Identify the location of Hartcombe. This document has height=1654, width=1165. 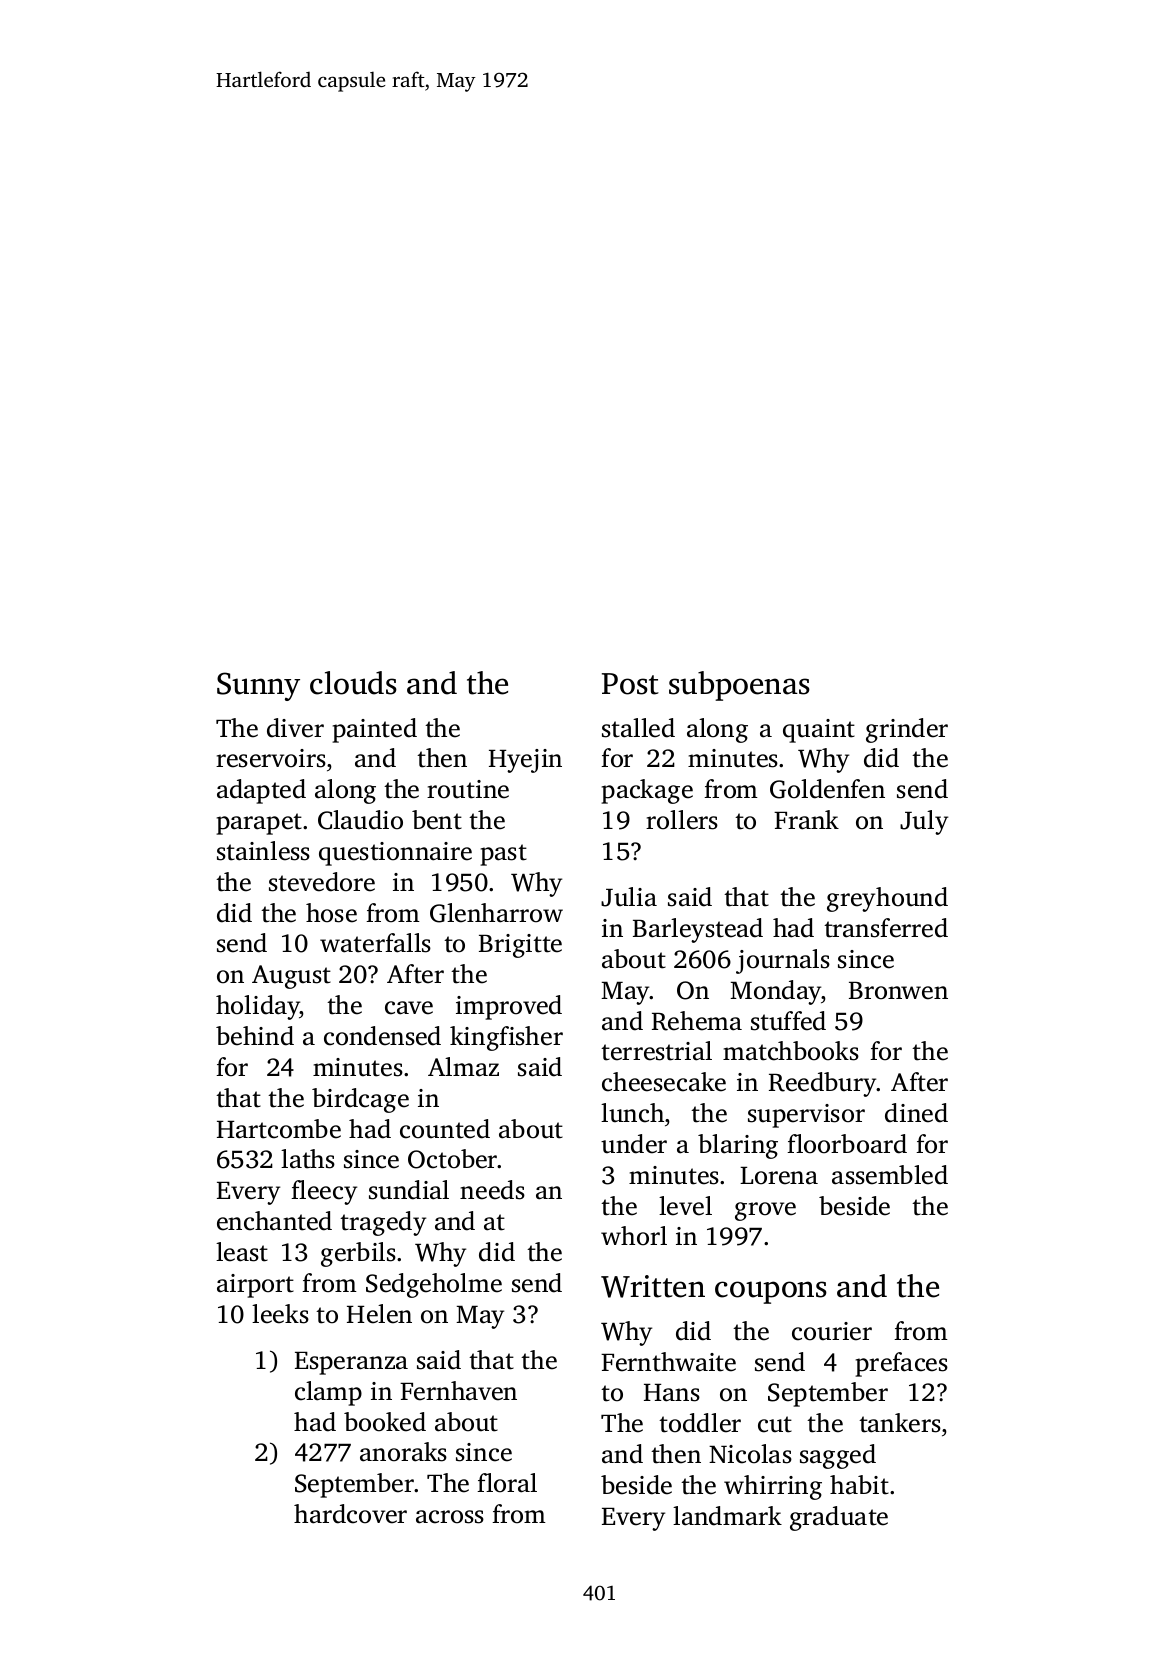
(279, 1129).
